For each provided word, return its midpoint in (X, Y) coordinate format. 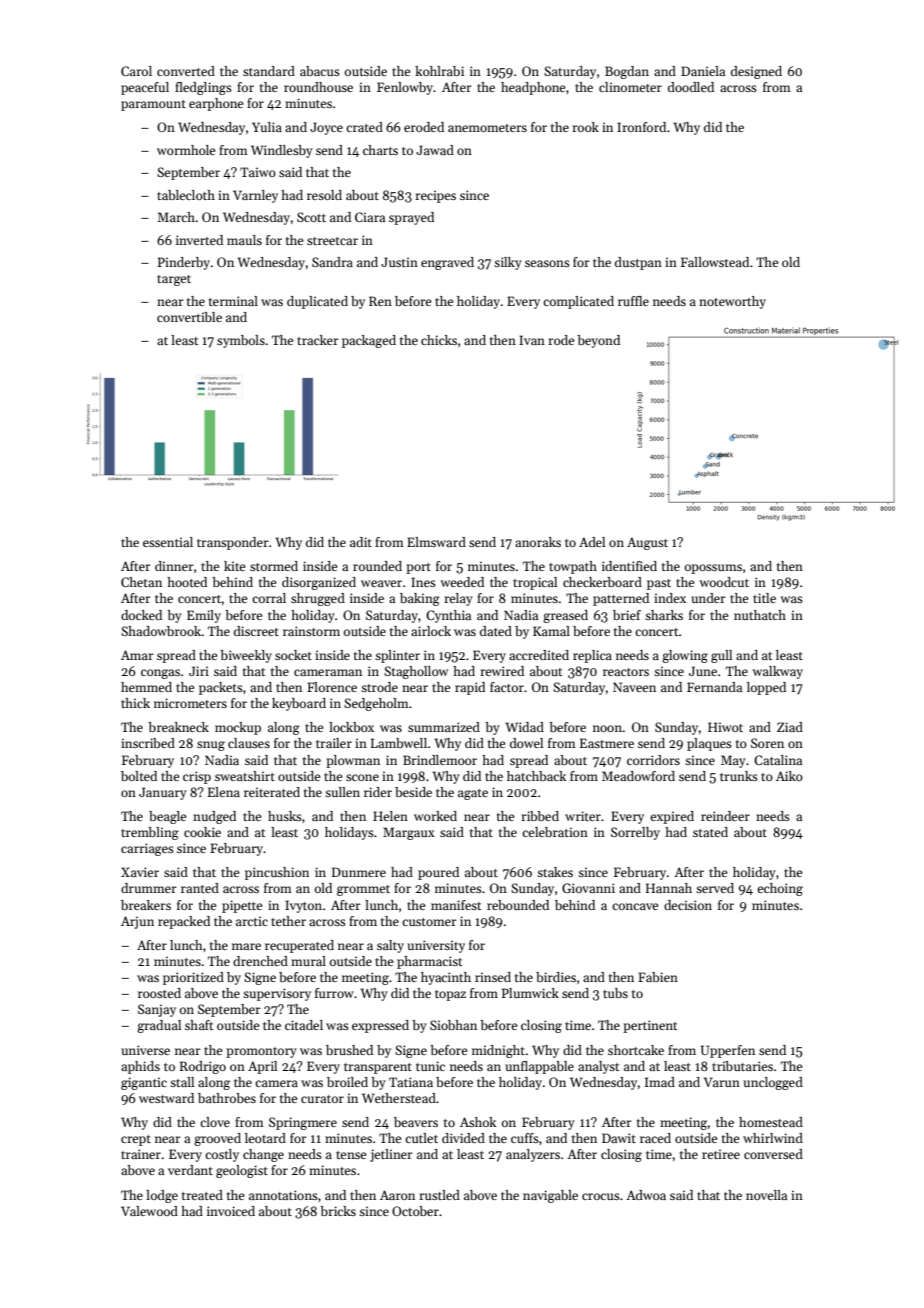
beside (413, 792)
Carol (136, 71)
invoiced (231, 1211)
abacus (320, 71)
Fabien (658, 977)
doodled (691, 87)
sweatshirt (245, 776)
